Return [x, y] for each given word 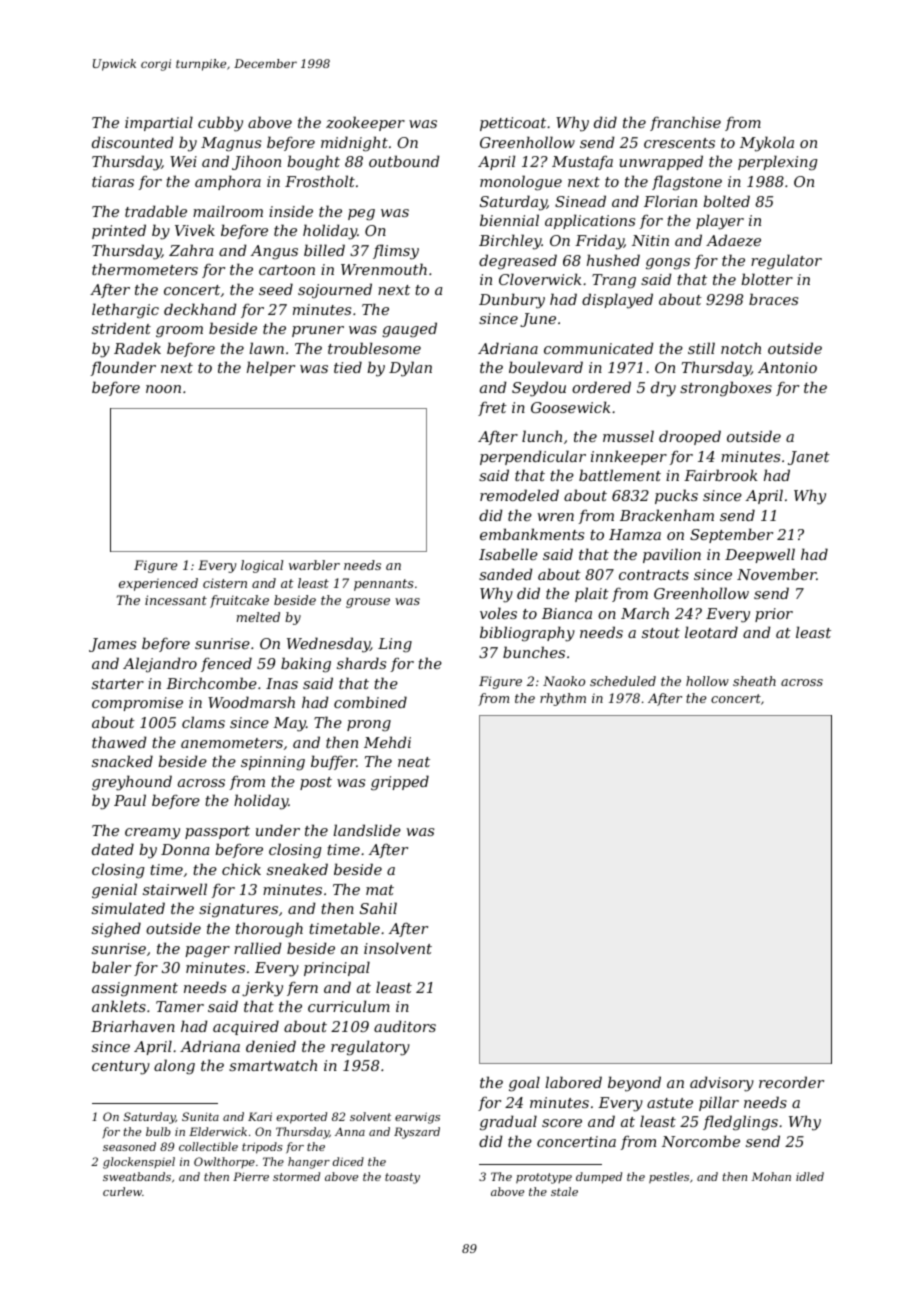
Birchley [510, 242]
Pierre [251, 1176]
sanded [506, 574]
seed [276, 289]
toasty [402, 1178]
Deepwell [760, 555]
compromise [137, 704]
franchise [685, 123]
